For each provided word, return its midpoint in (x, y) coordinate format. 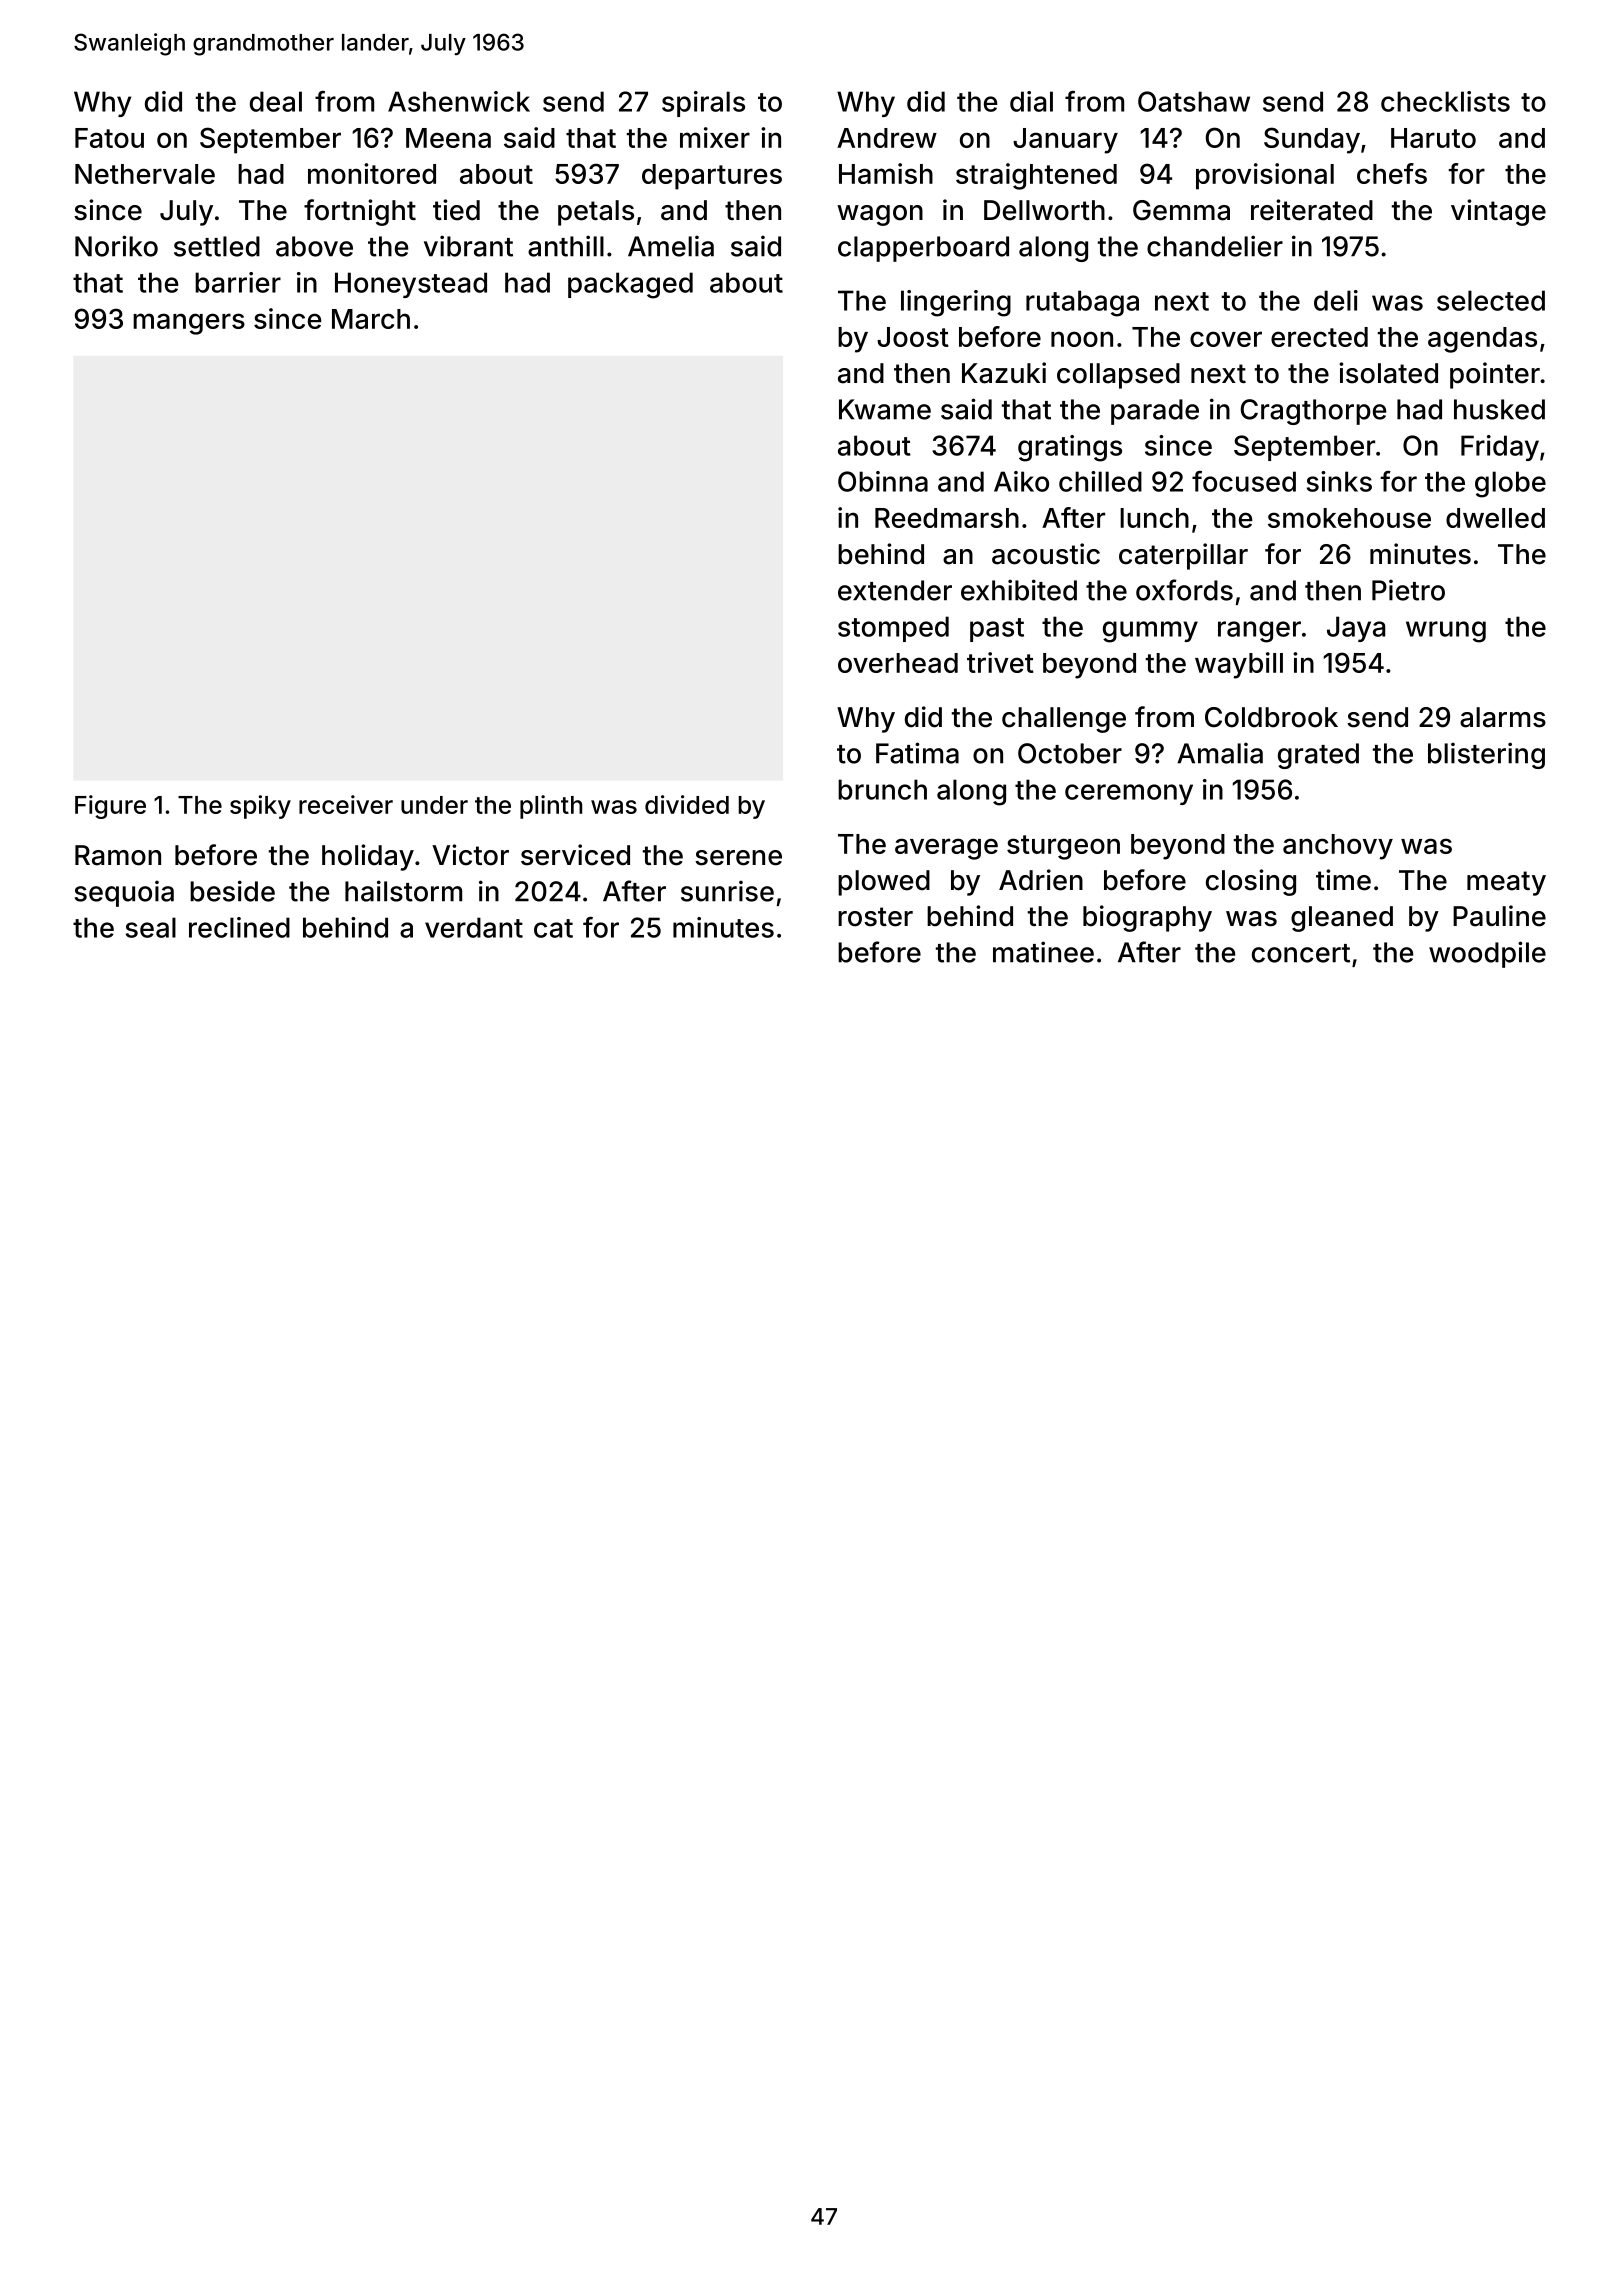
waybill (1239, 665)
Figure (110, 807)
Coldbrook (1271, 717)
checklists (1445, 101)
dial (1031, 101)
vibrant (468, 246)
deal (276, 101)
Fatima (917, 753)
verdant (474, 927)
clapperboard (923, 249)
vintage (1498, 212)
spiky (260, 807)
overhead (898, 663)
